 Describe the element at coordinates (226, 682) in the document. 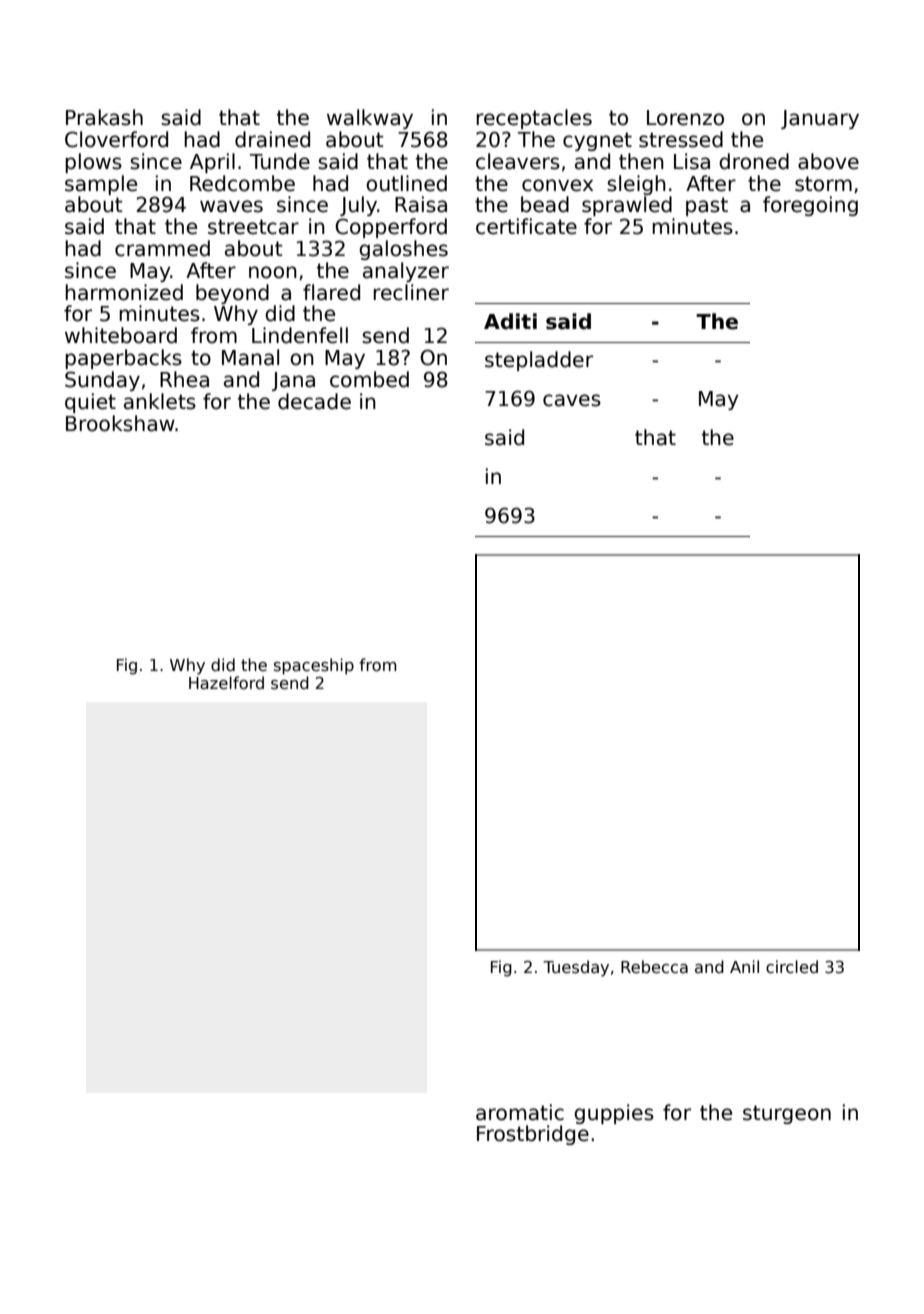

I see `Hazelford` at that location.
